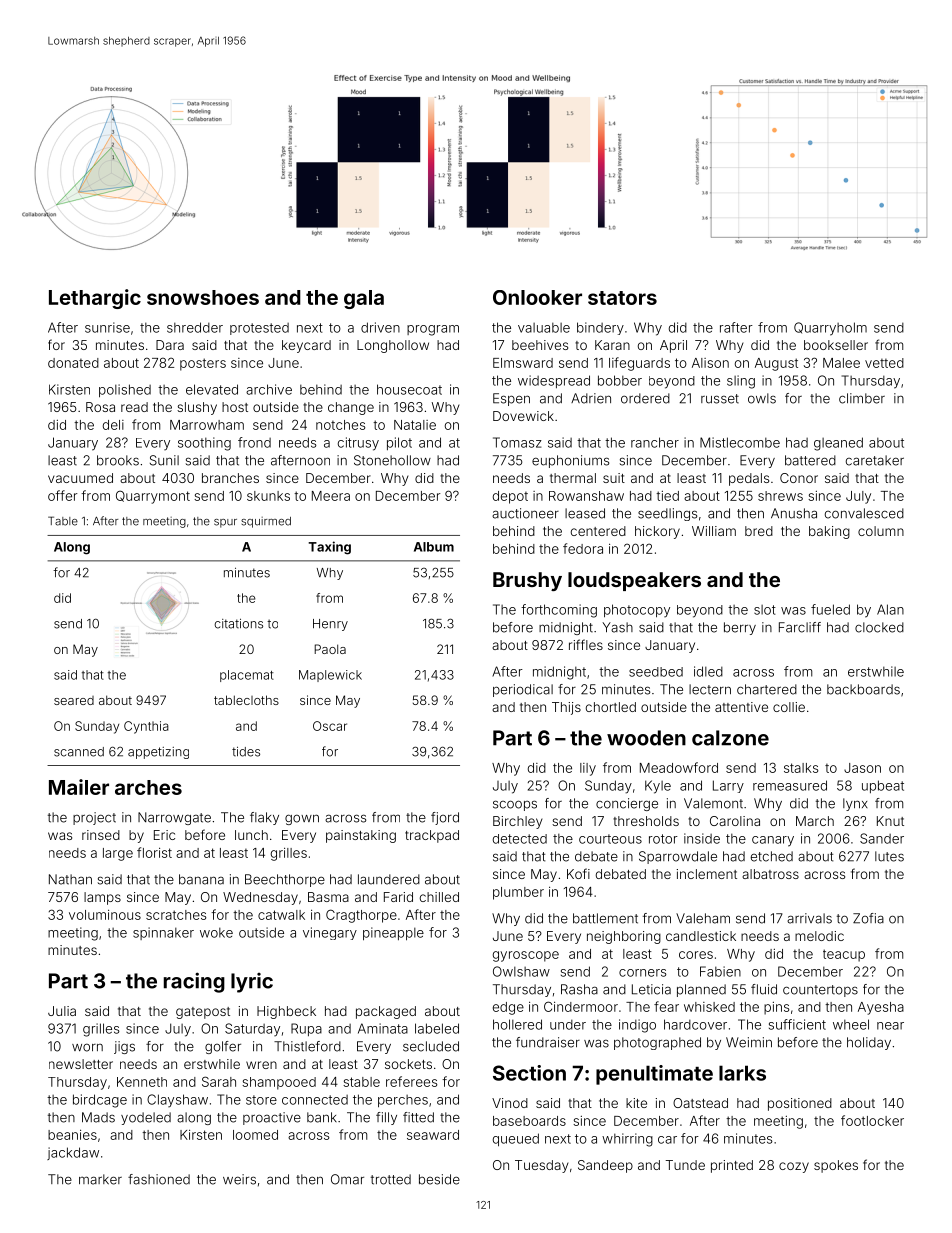 The image size is (952, 1233). I want to click on Meera, so click(331, 496).
